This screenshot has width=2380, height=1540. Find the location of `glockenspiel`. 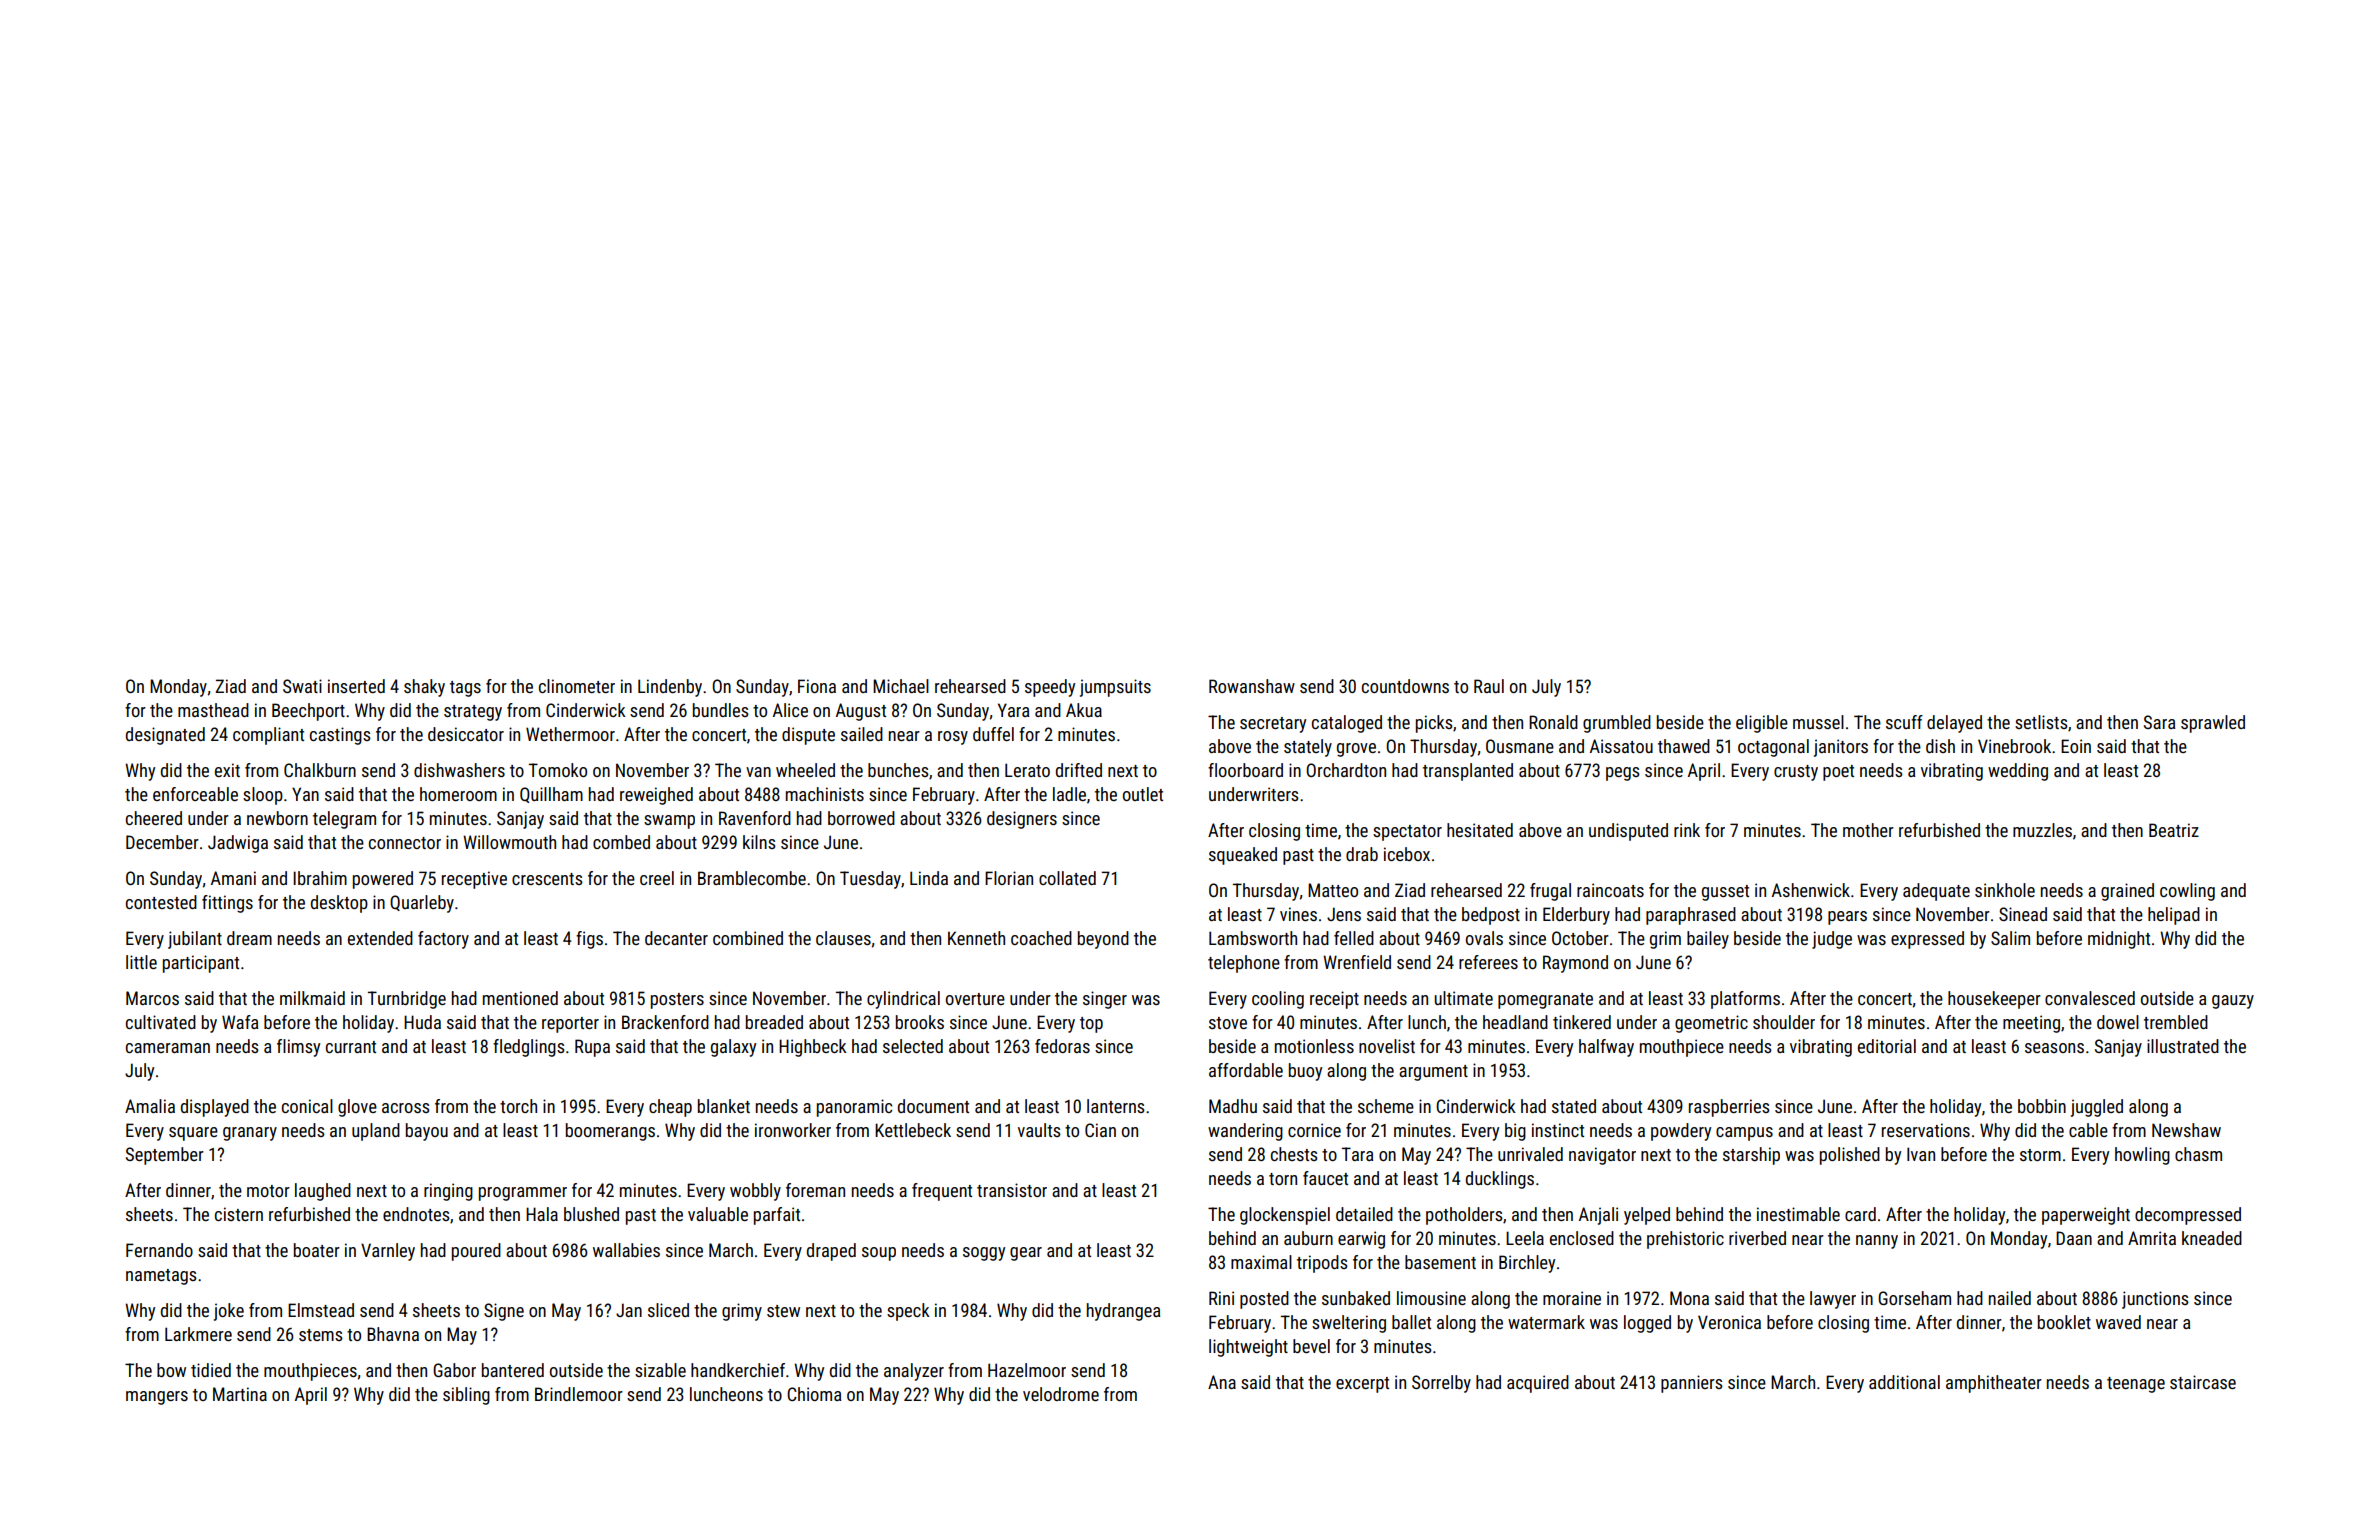

glockenspiel is located at coordinates (1285, 1216).
